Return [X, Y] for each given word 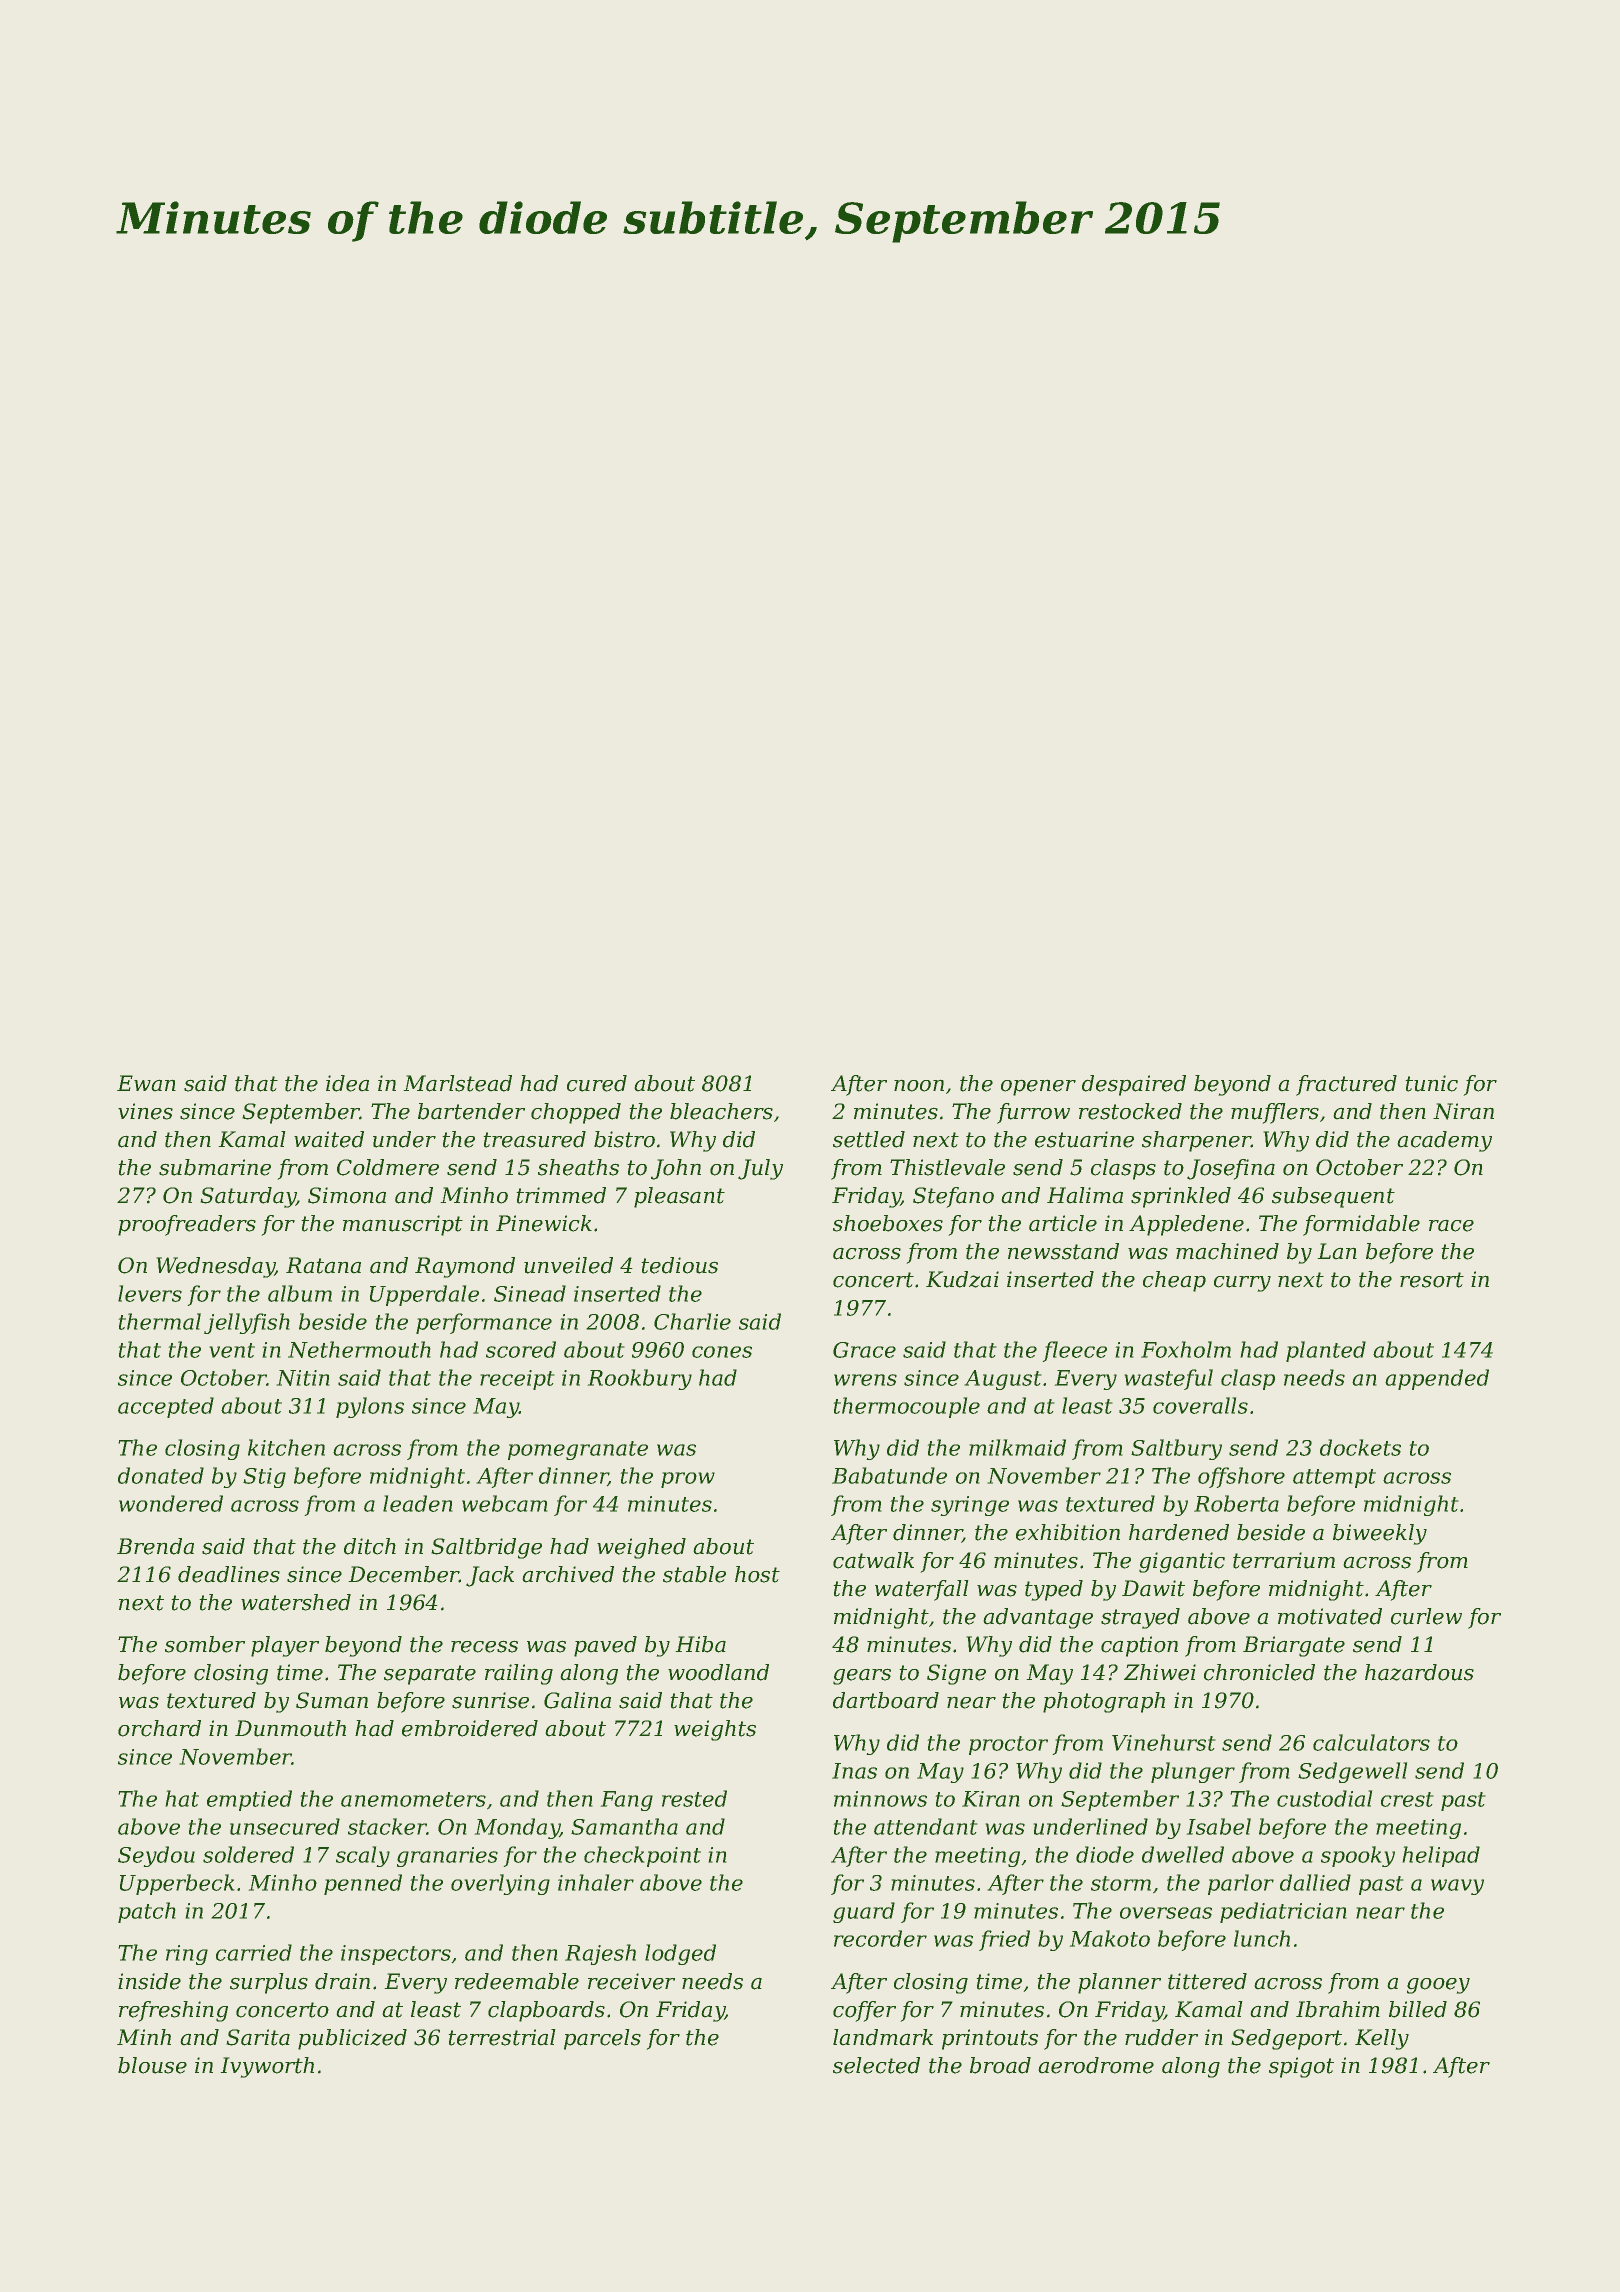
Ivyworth [267, 2067]
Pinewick [544, 1223]
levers [150, 1293]
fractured [1346, 1085]
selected [876, 2065]
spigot [1301, 2067]
